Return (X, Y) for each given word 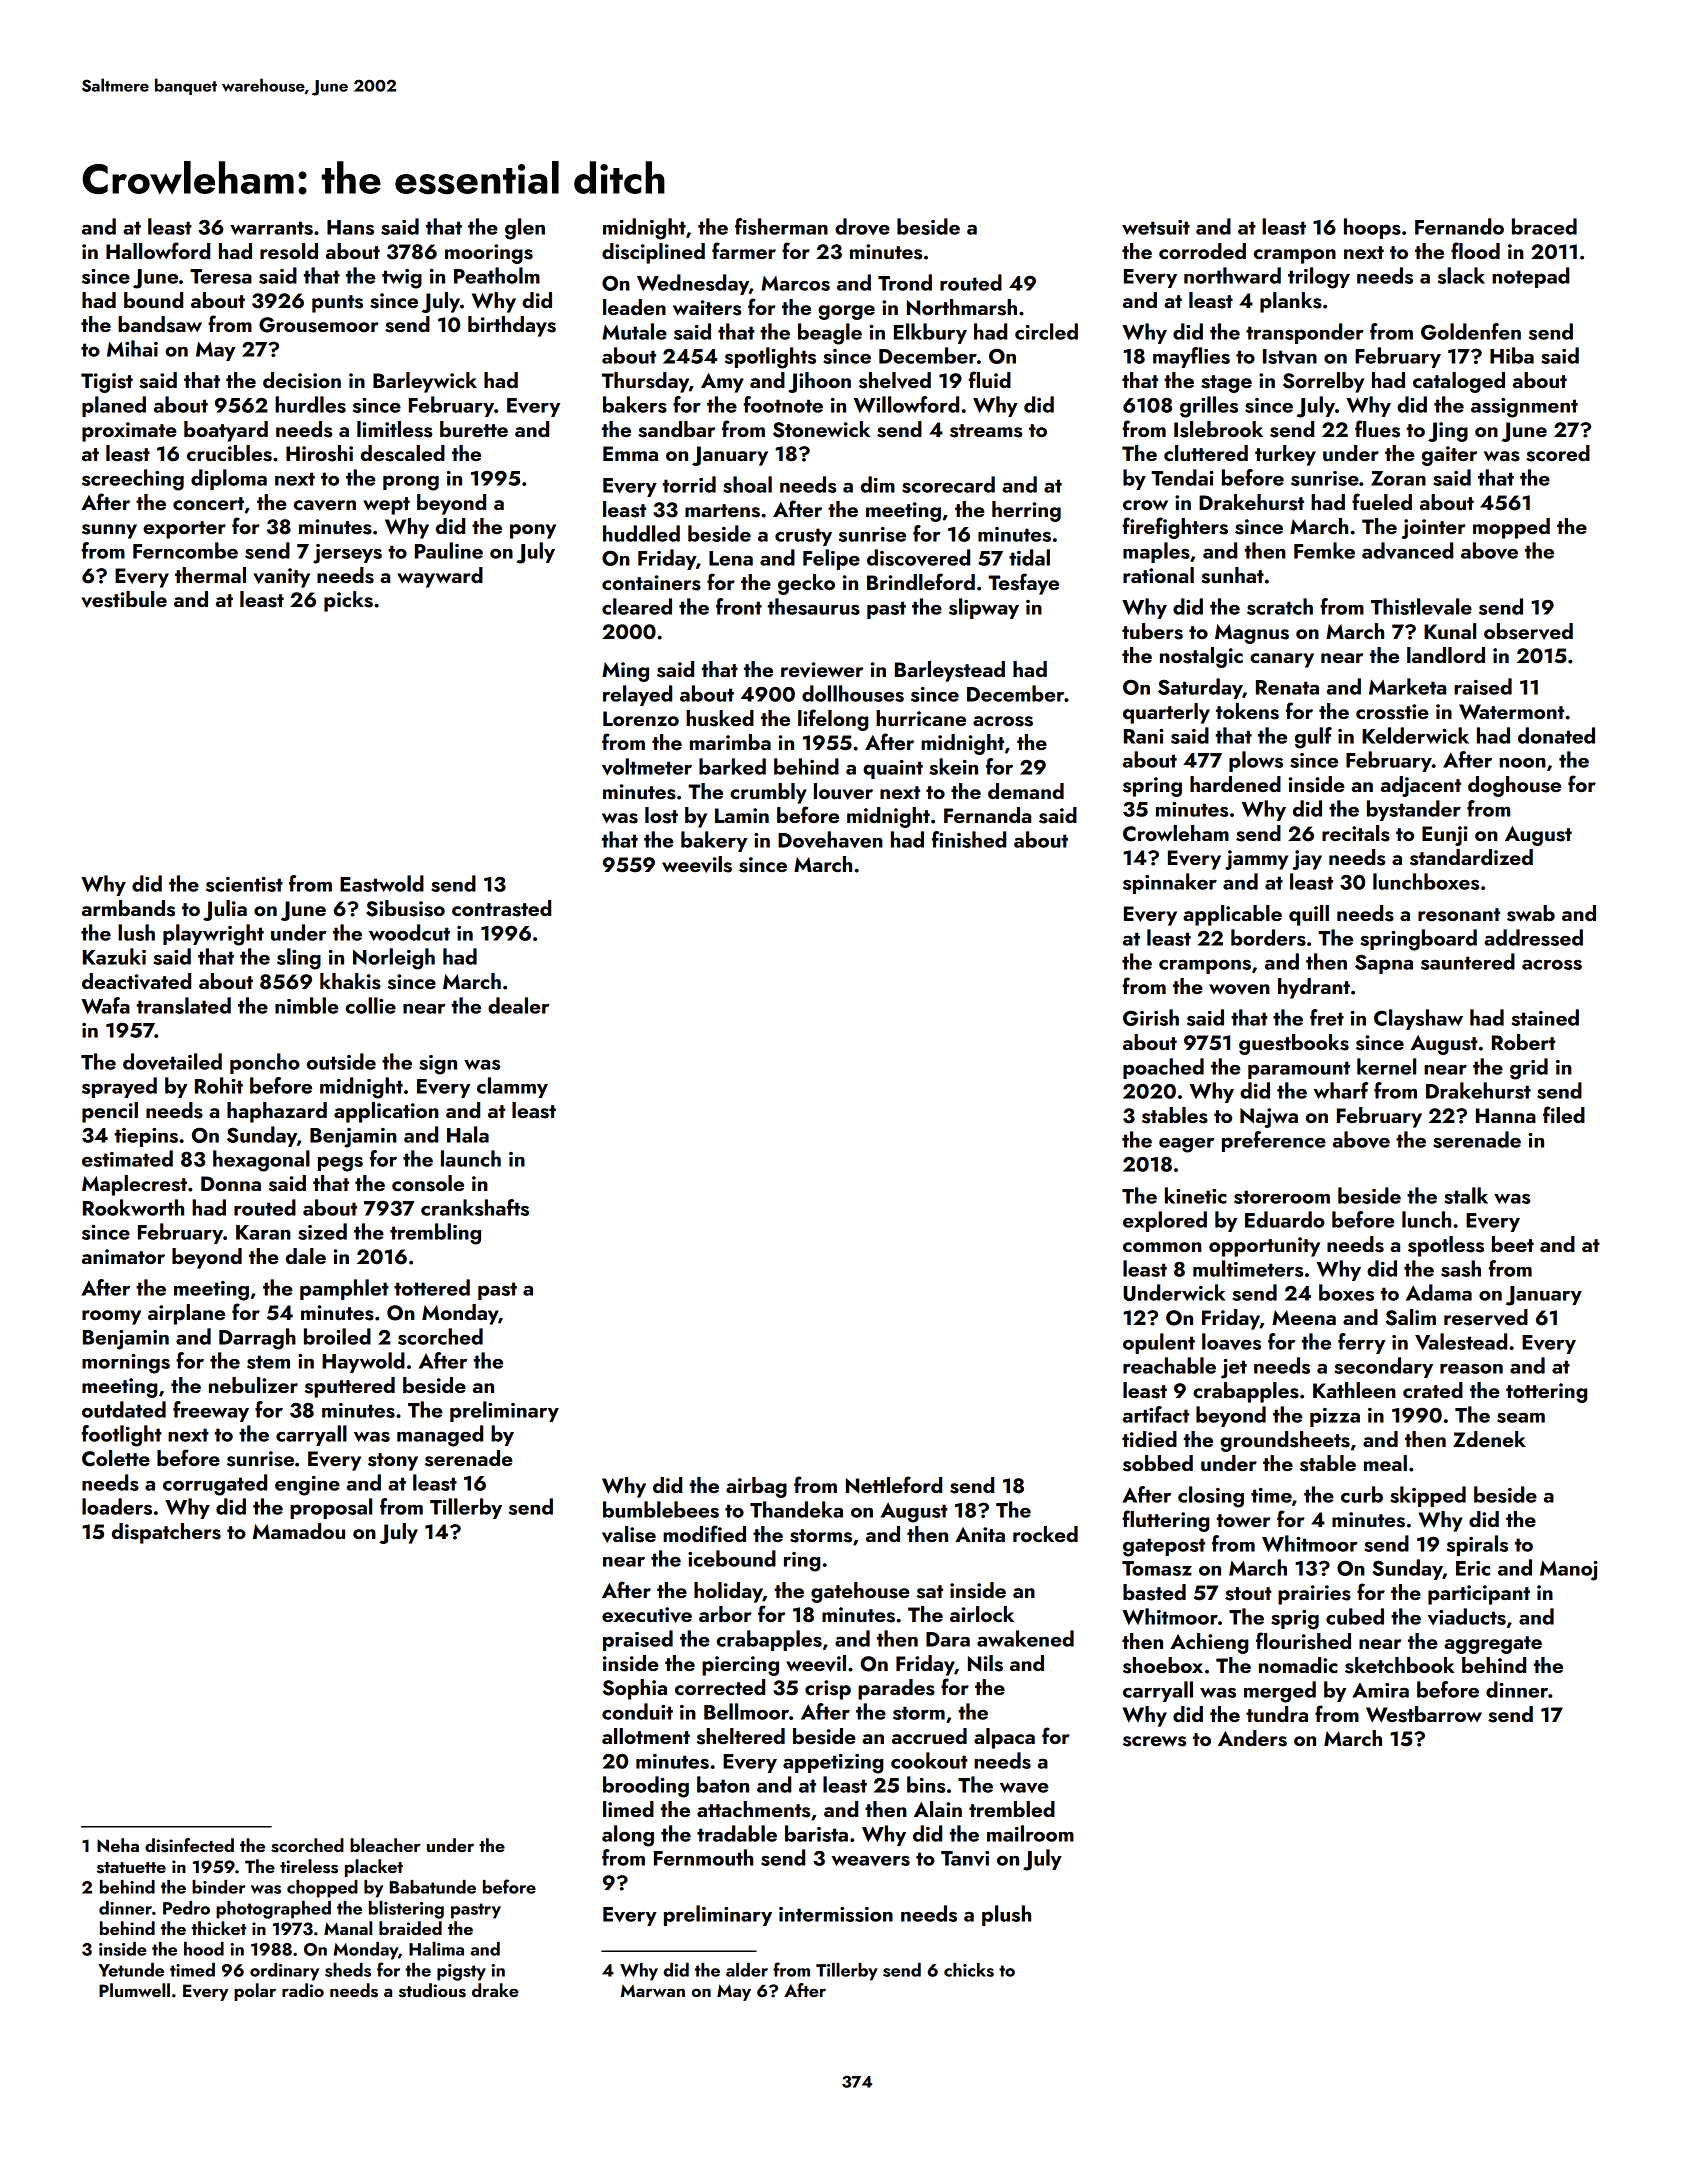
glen (525, 229)
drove (862, 226)
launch (471, 1158)
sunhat (1232, 575)
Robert (1524, 1042)
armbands (128, 908)
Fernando (1459, 226)
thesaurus (814, 606)
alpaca (1004, 1738)
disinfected (189, 1845)
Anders (1252, 1738)
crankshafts (475, 1207)
